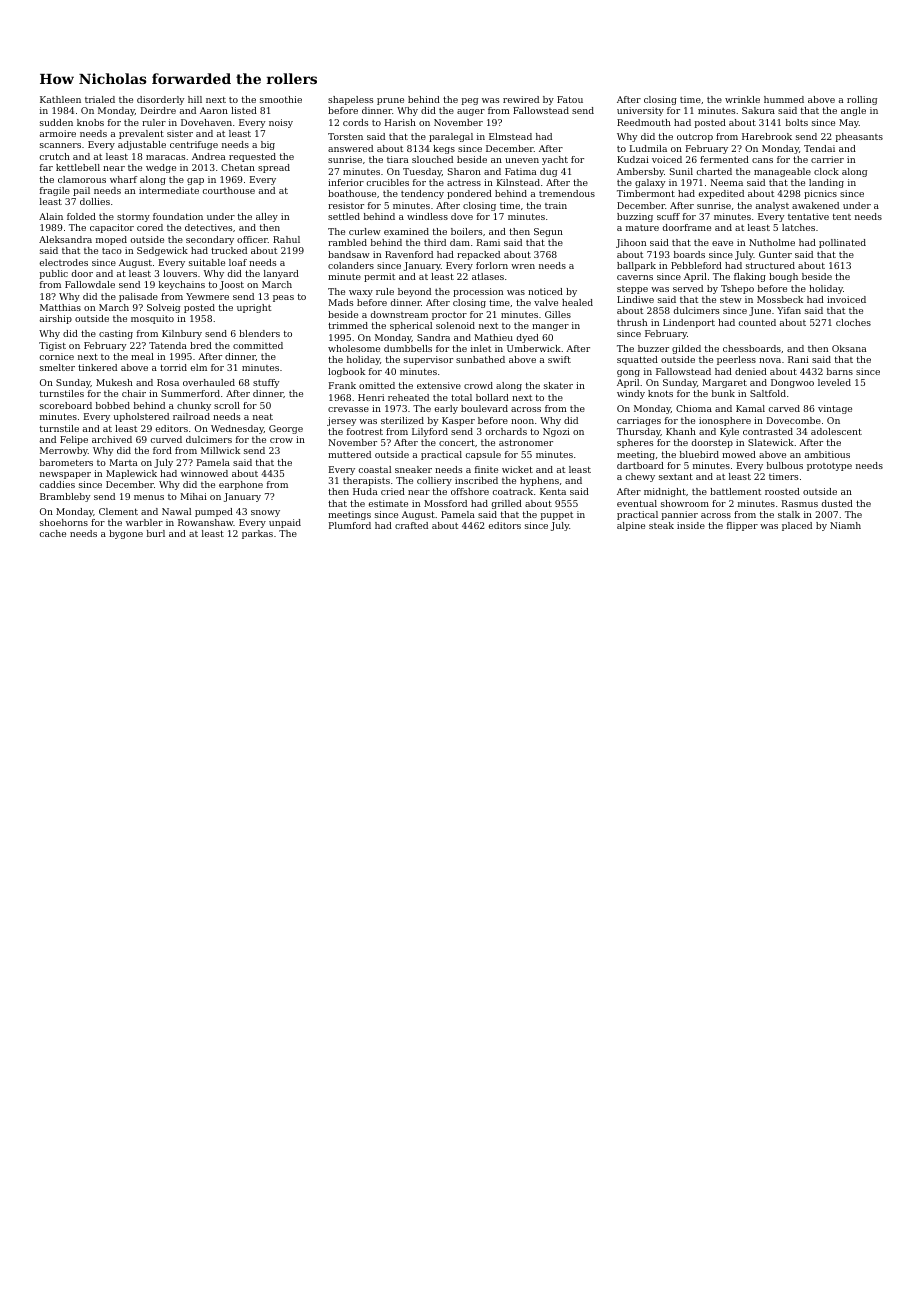  I want to click on pollinated, so click(842, 243).
